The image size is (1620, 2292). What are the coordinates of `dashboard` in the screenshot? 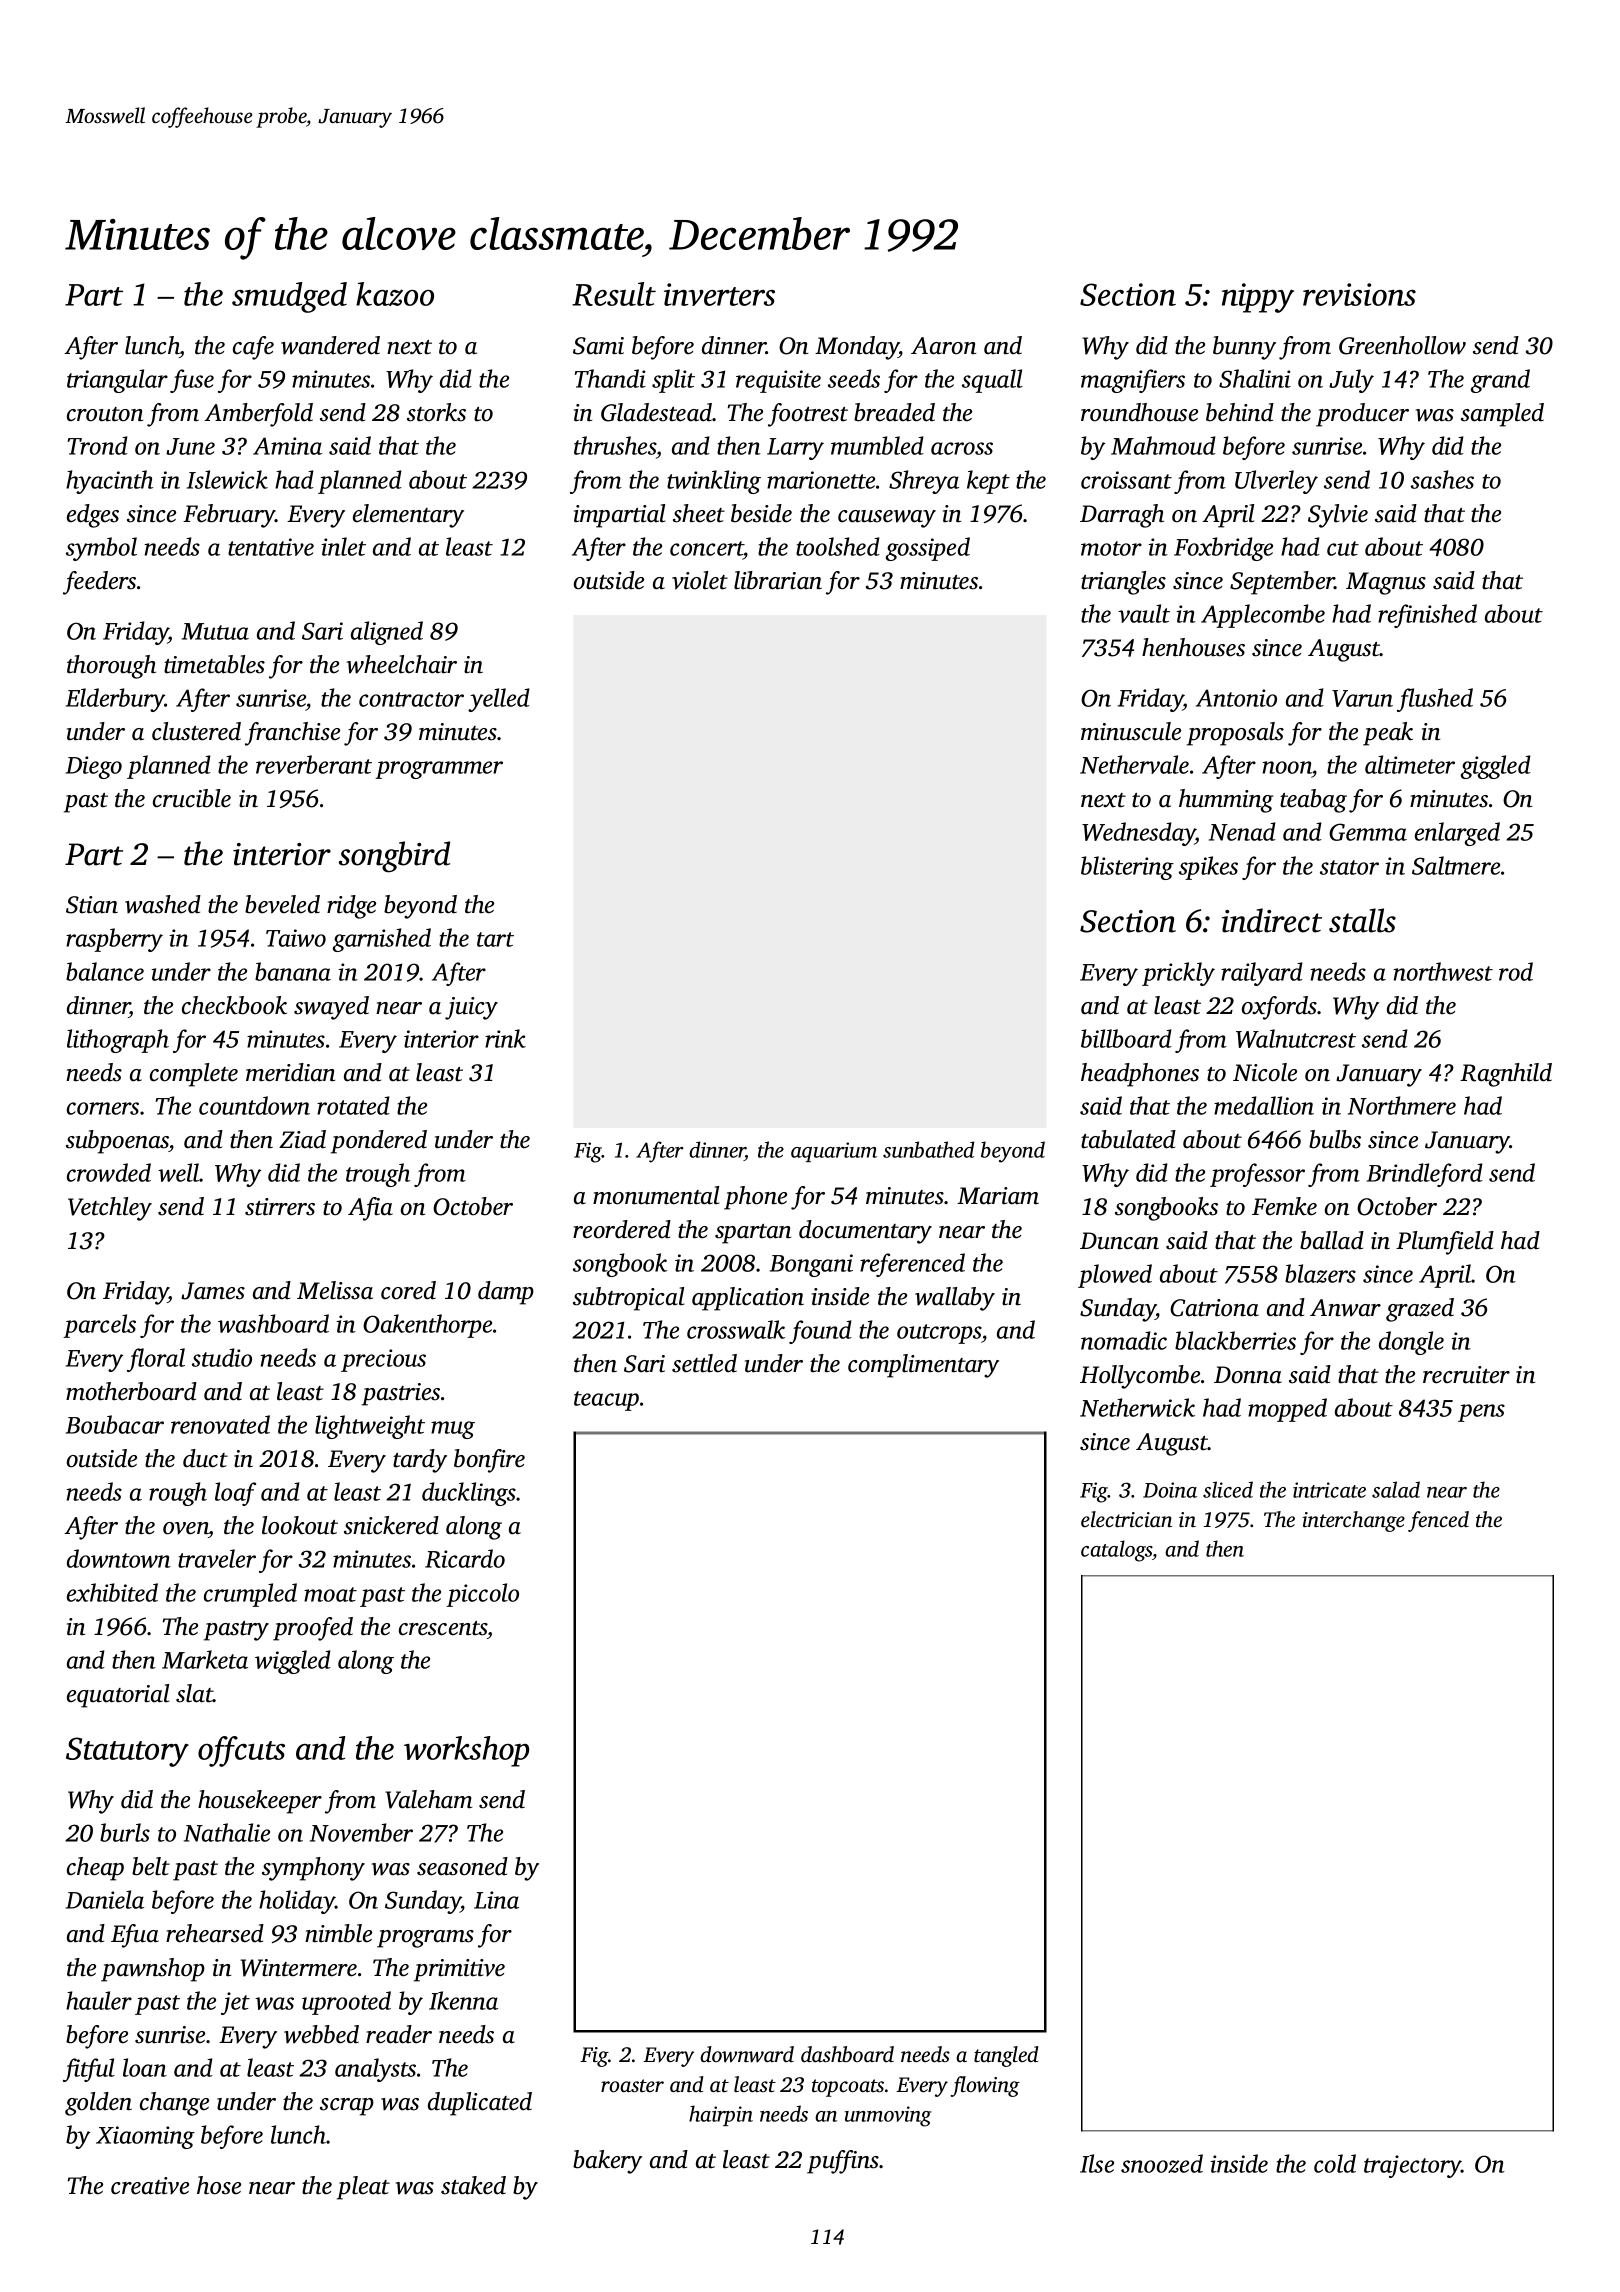 It's located at (847, 2054).
